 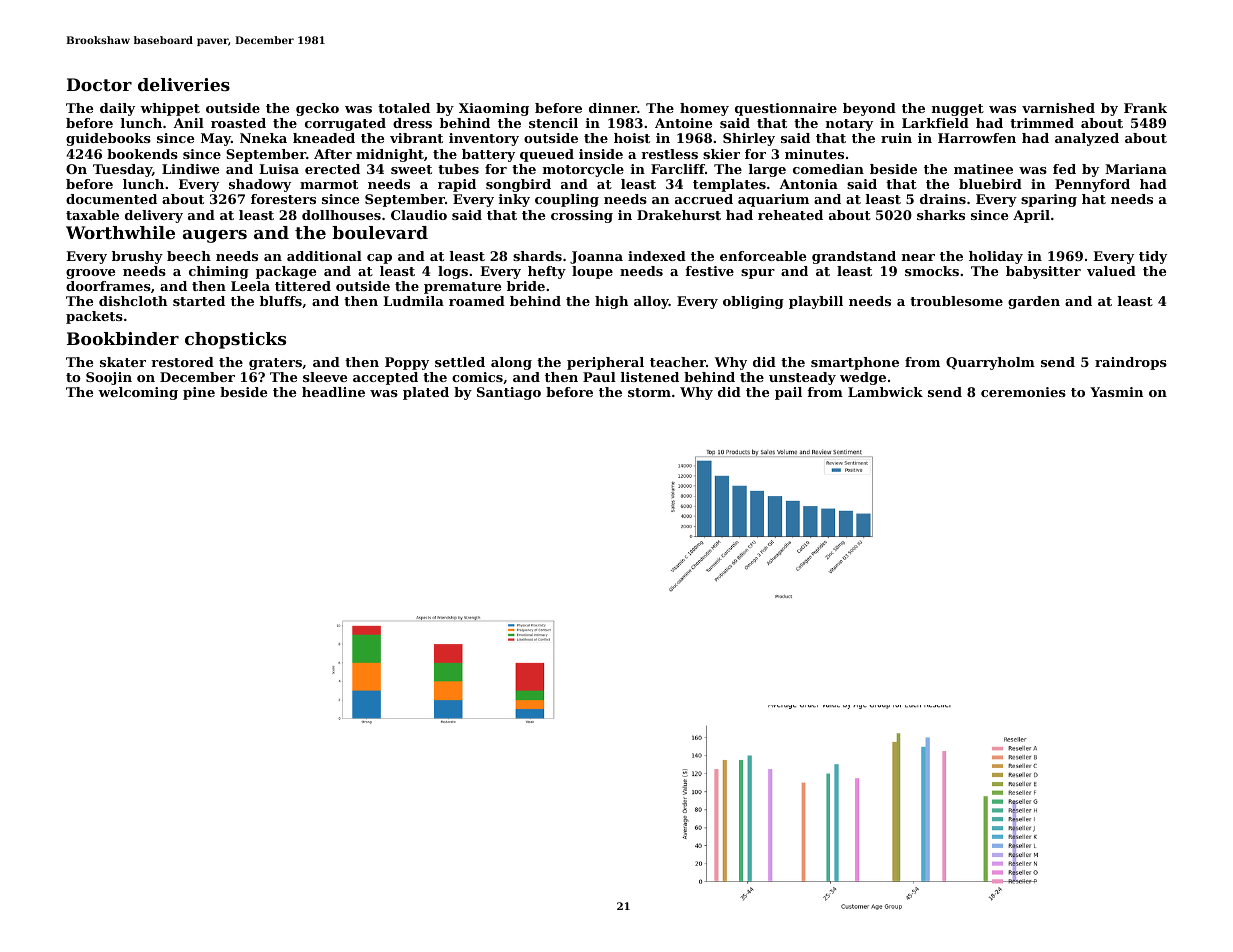 What do you see at coordinates (494, 109) in the screenshot?
I see `Xiaoming` at bounding box center [494, 109].
